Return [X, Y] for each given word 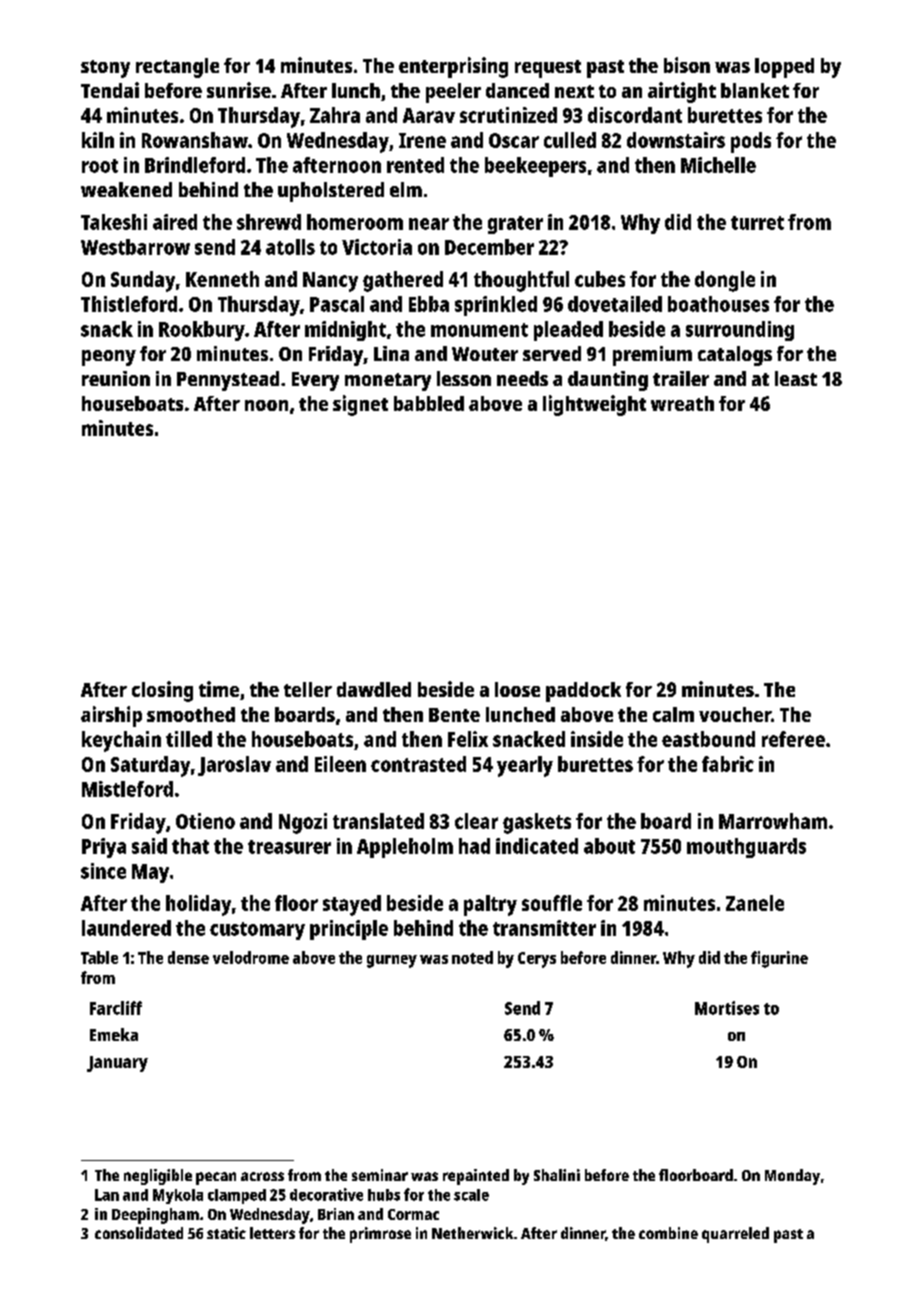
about [609, 846]
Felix [468, 739]
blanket [755, 90]
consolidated [139, 1233]
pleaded [568, 331]
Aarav [429, 115]
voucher [735, 714]
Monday [792, 1177]
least [796, 378]
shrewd [269, 222]
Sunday [143, 281]
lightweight [594, 405]
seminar [380, 1175]
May [150, 873]
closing [162, 691]
